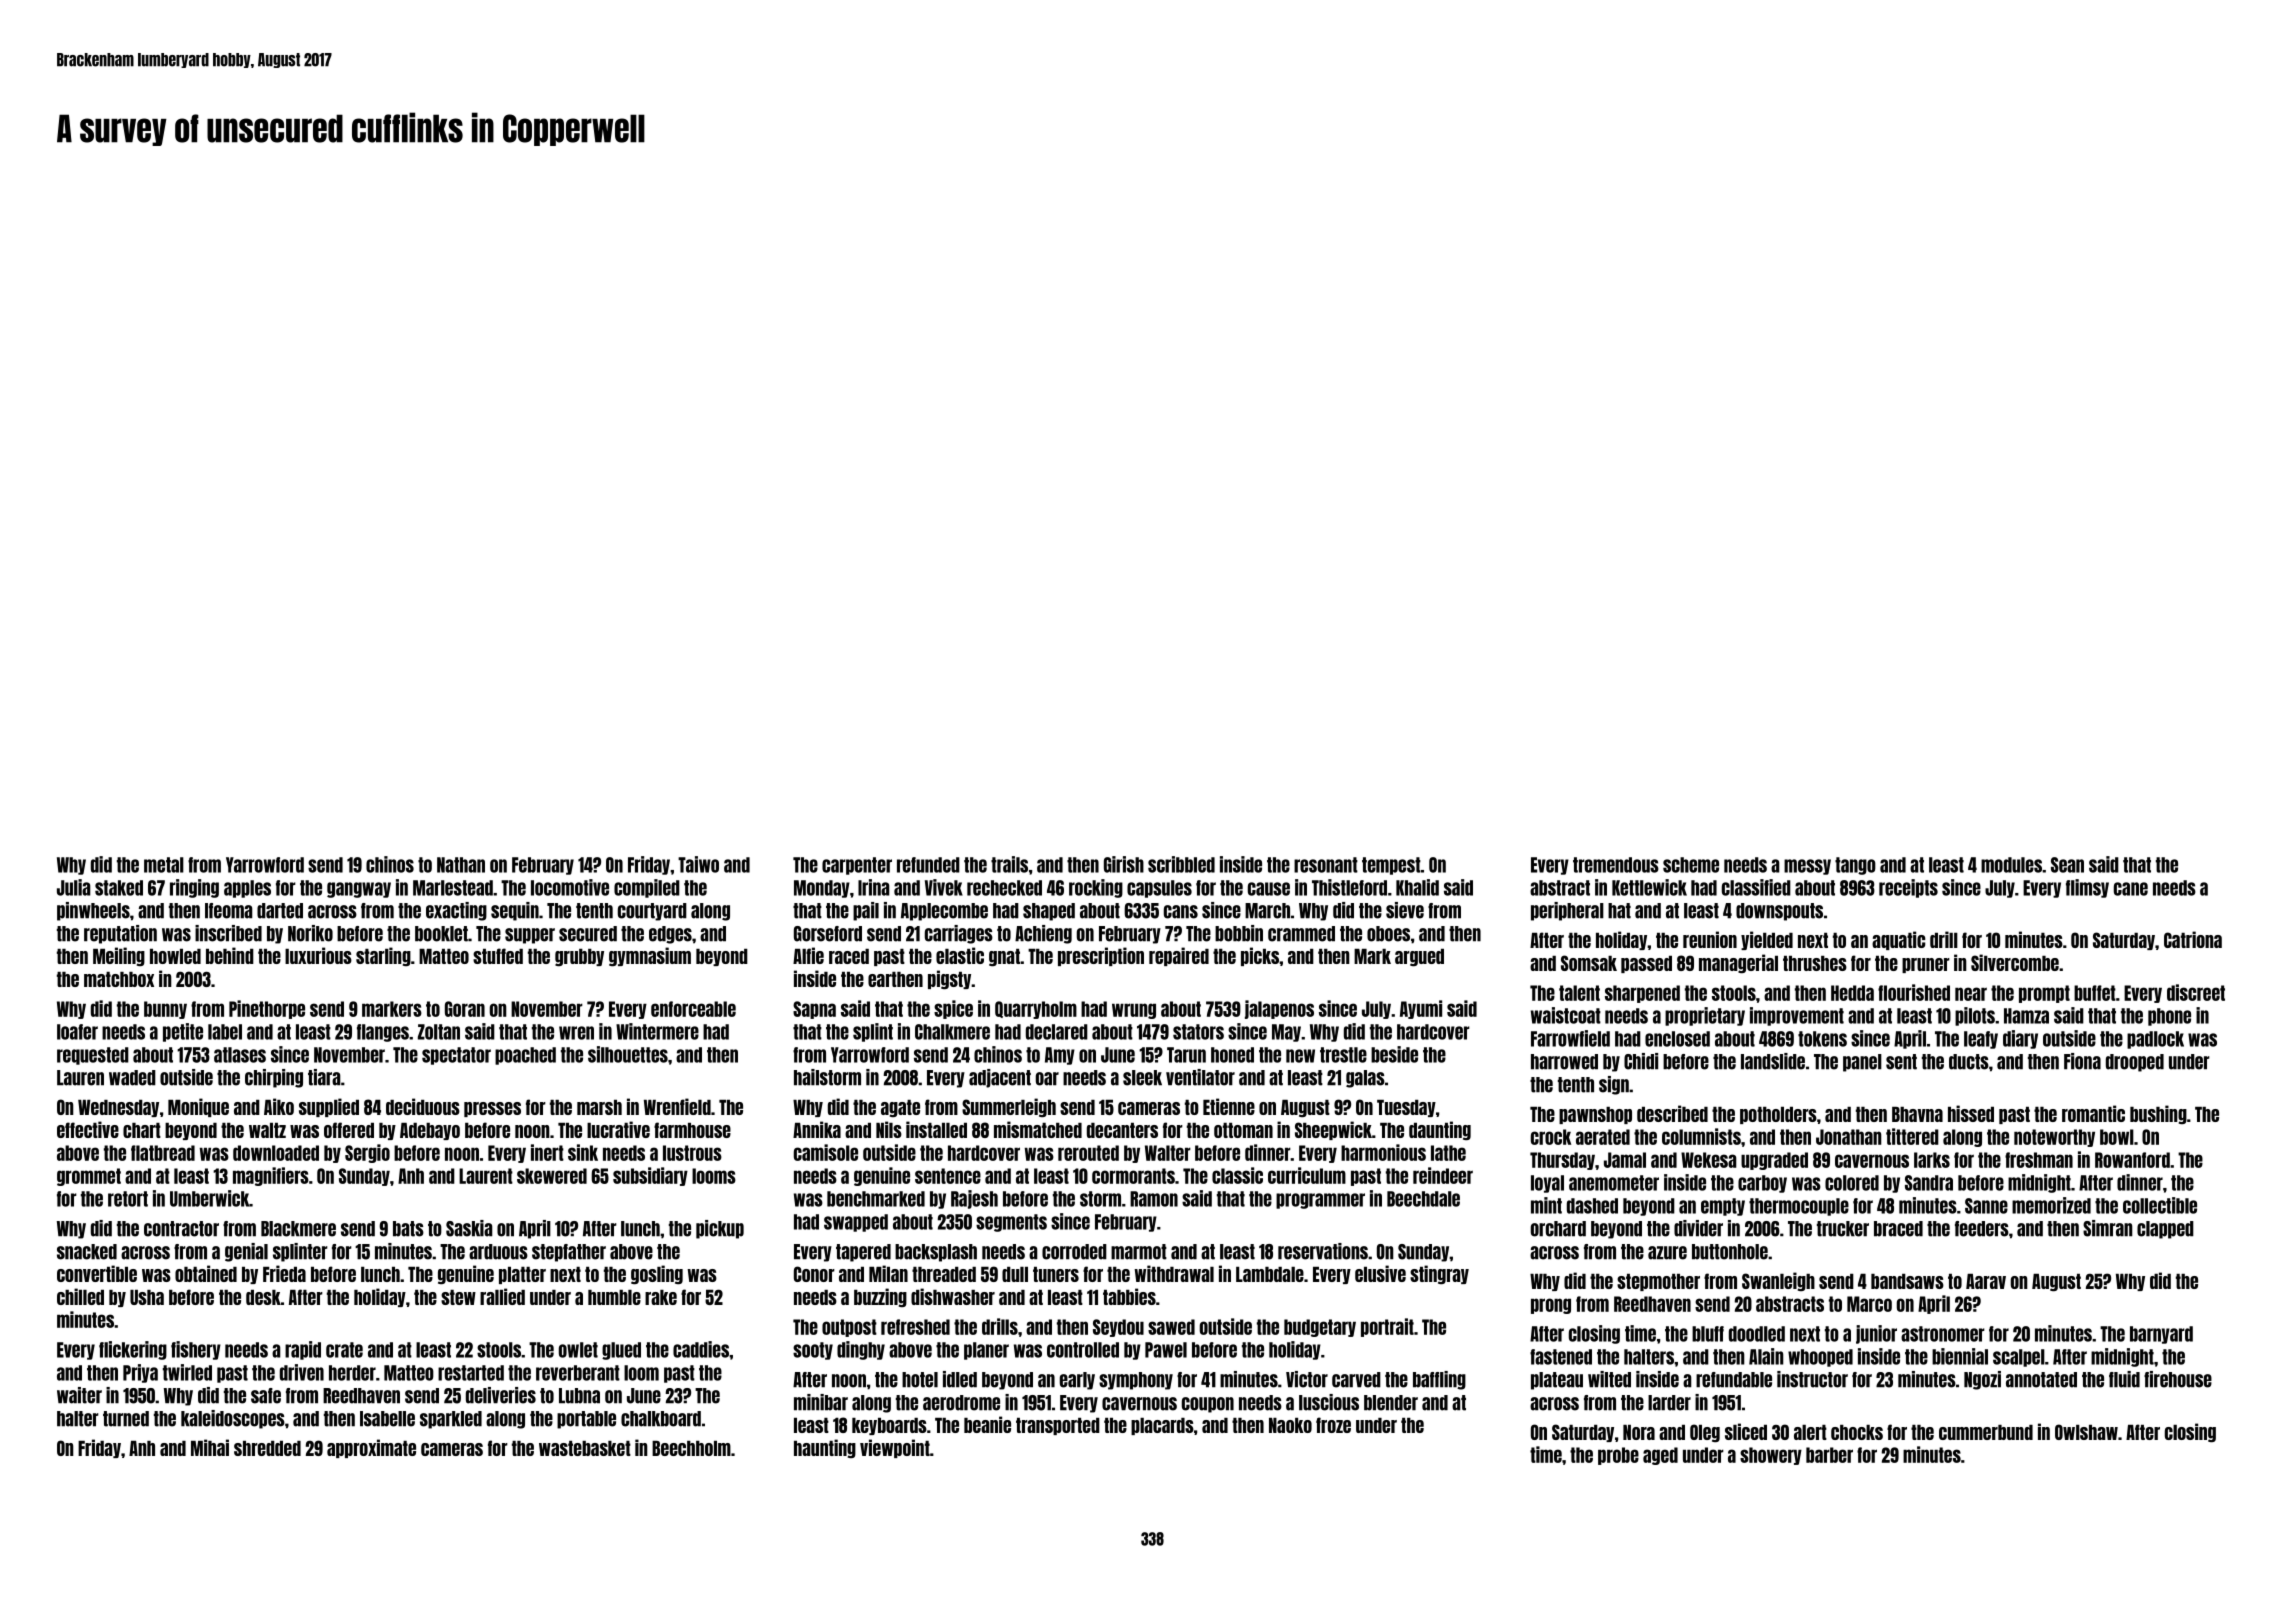 The width and height of the page is (2282, 1614). Describe the element at coordinates (89, 1177) in the page. I see `grommet` at that location.
